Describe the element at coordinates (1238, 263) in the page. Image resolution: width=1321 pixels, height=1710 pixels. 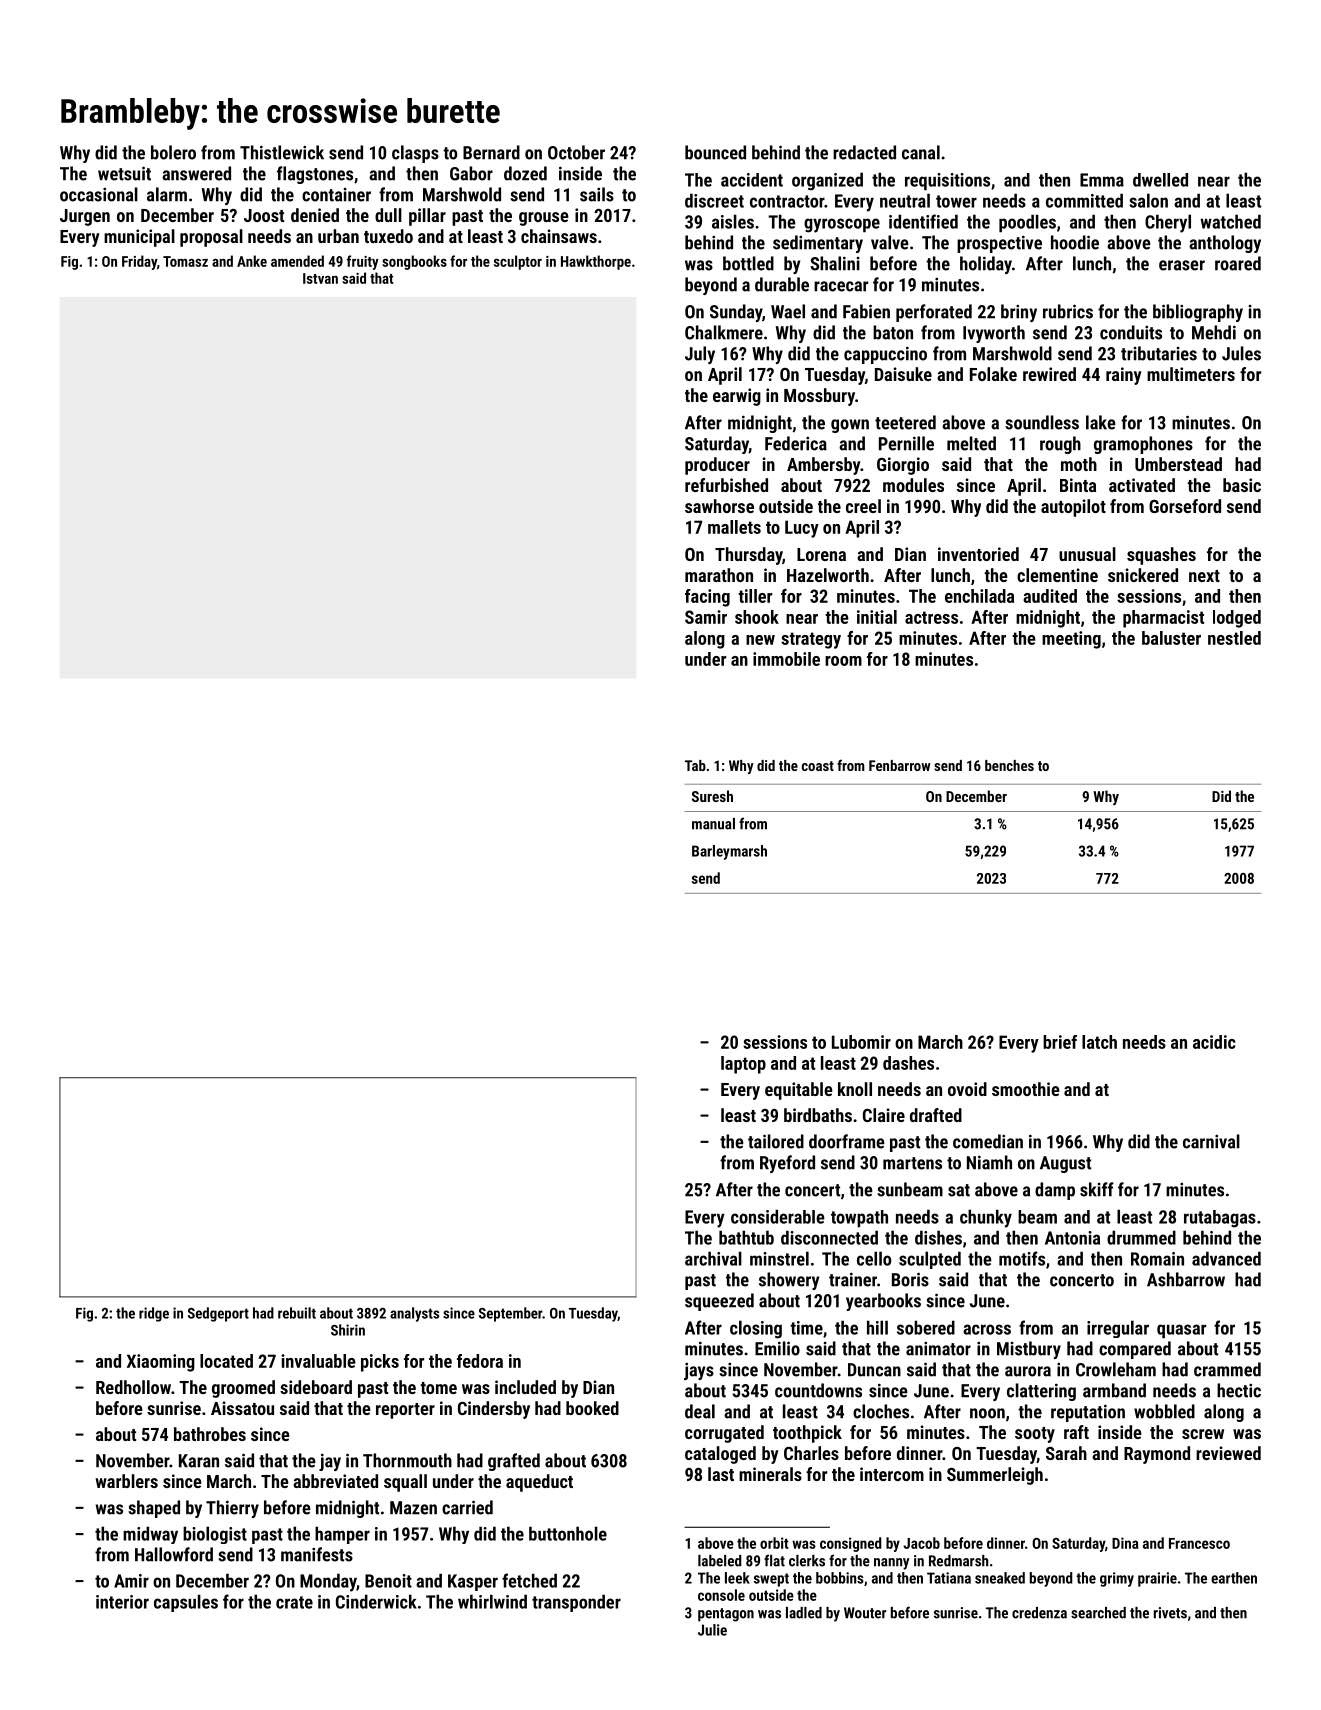
I see `roared` at that location.
